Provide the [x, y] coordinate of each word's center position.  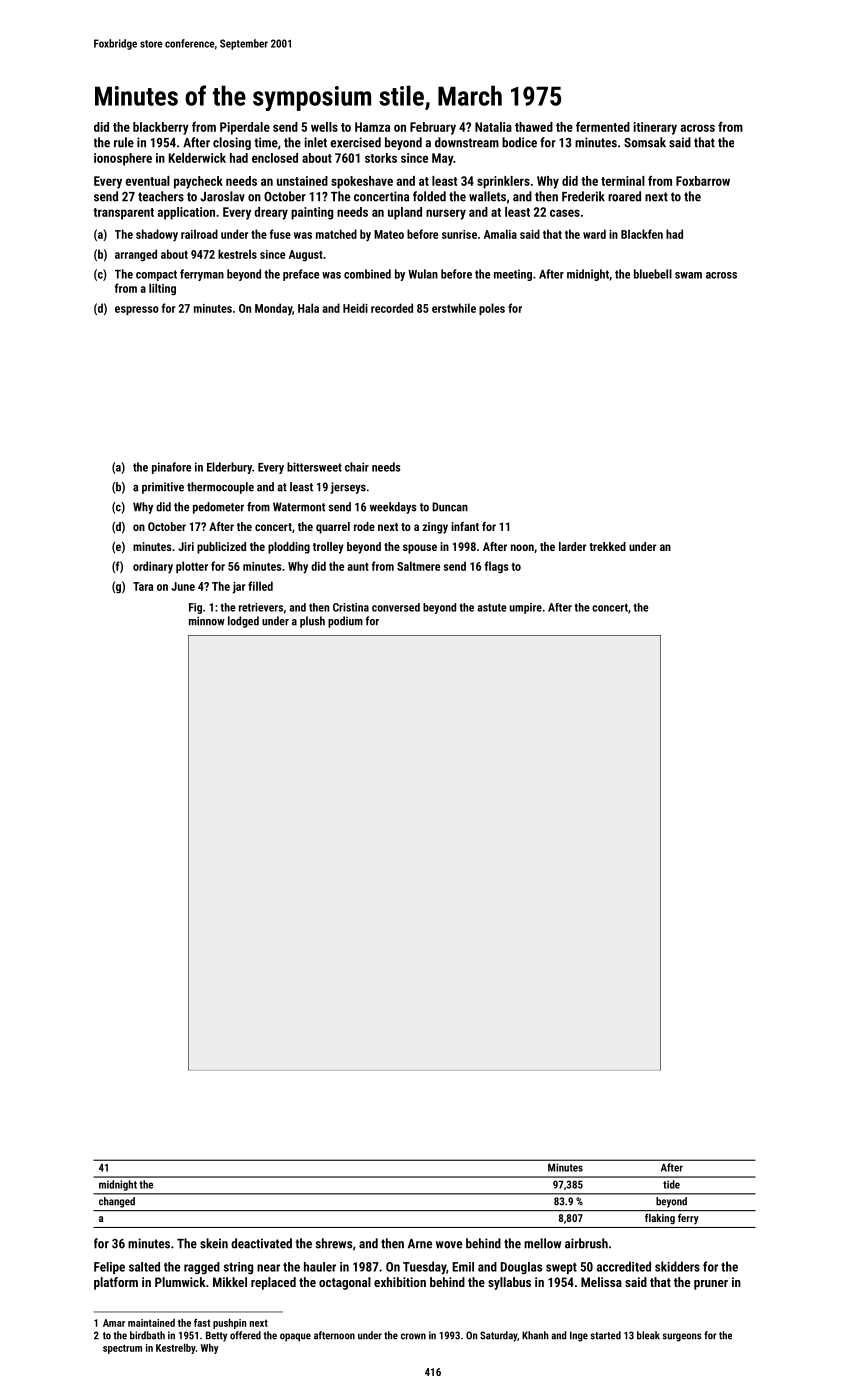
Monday [273, 309]
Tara [143, 586]
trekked [607, 546]
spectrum [122, 1349]
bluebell [653, 274]
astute [492, 608]
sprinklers [503, 182]
